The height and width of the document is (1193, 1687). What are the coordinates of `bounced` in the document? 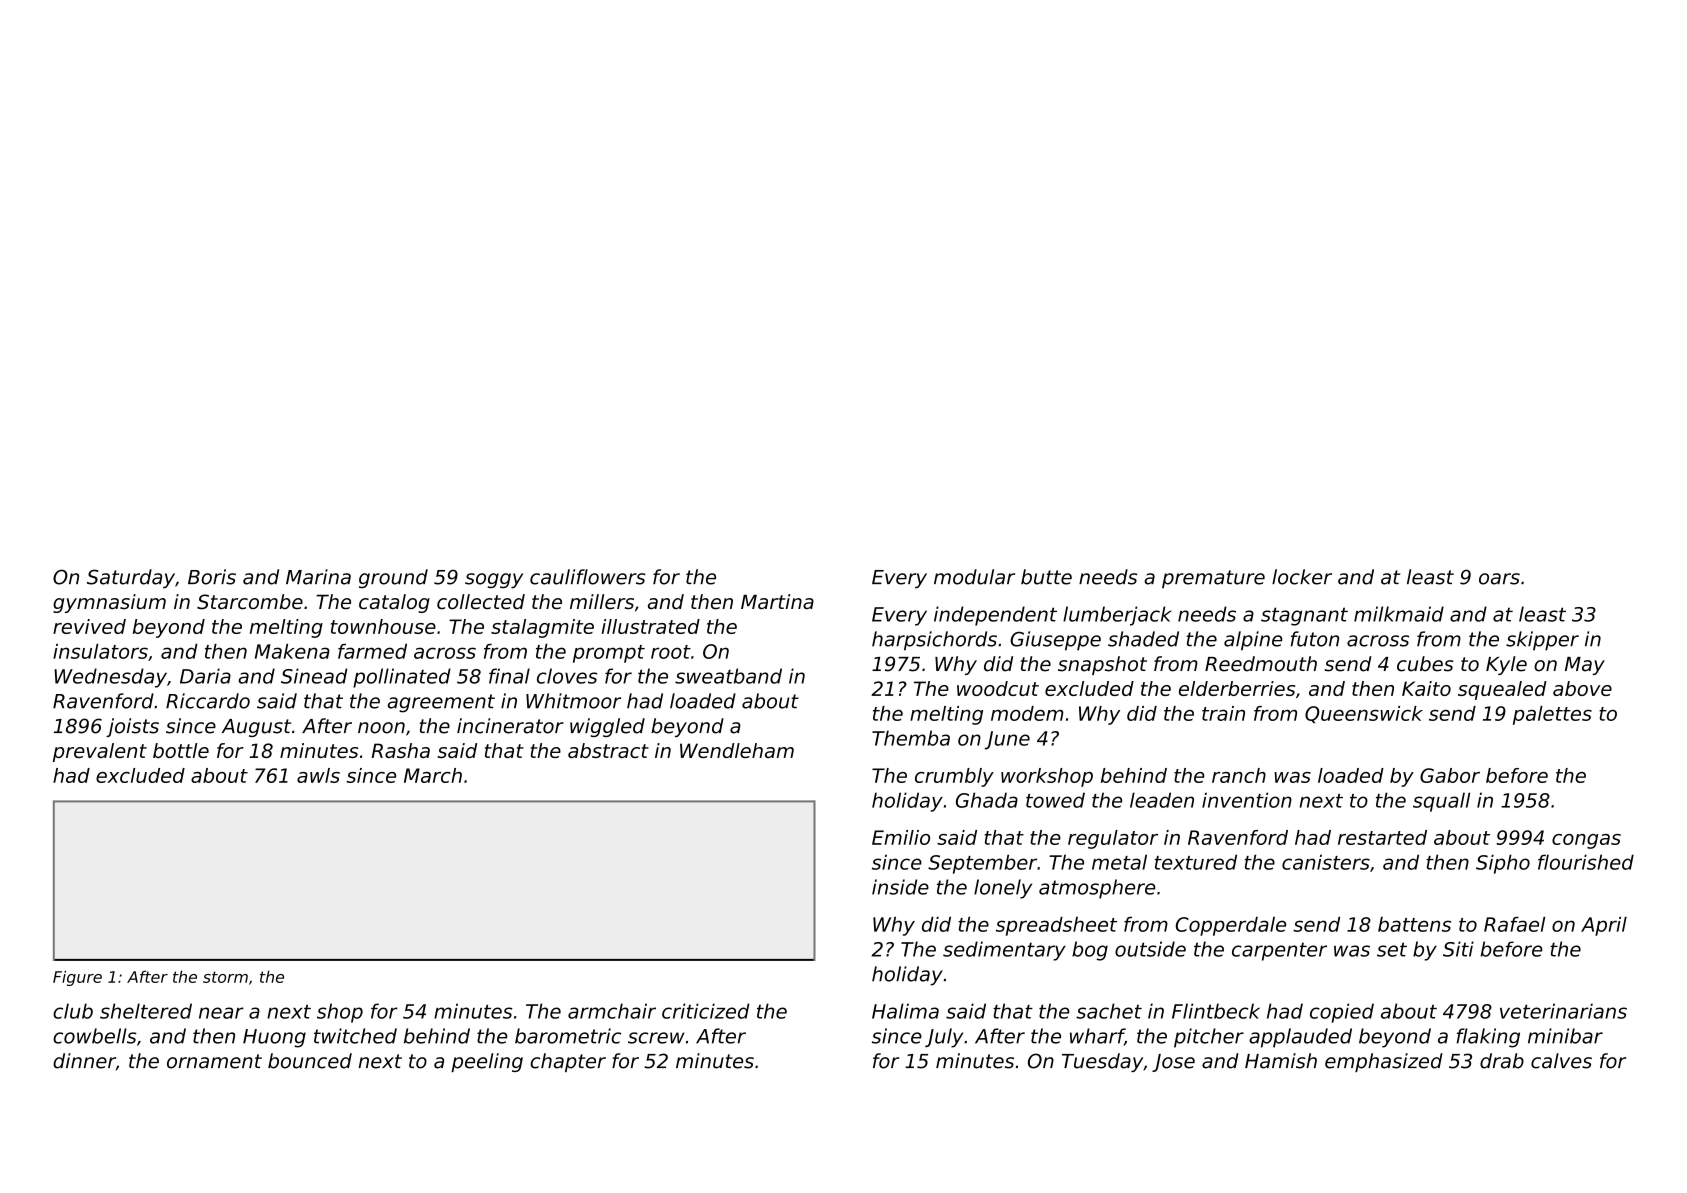 It's located at (310, 1061).
